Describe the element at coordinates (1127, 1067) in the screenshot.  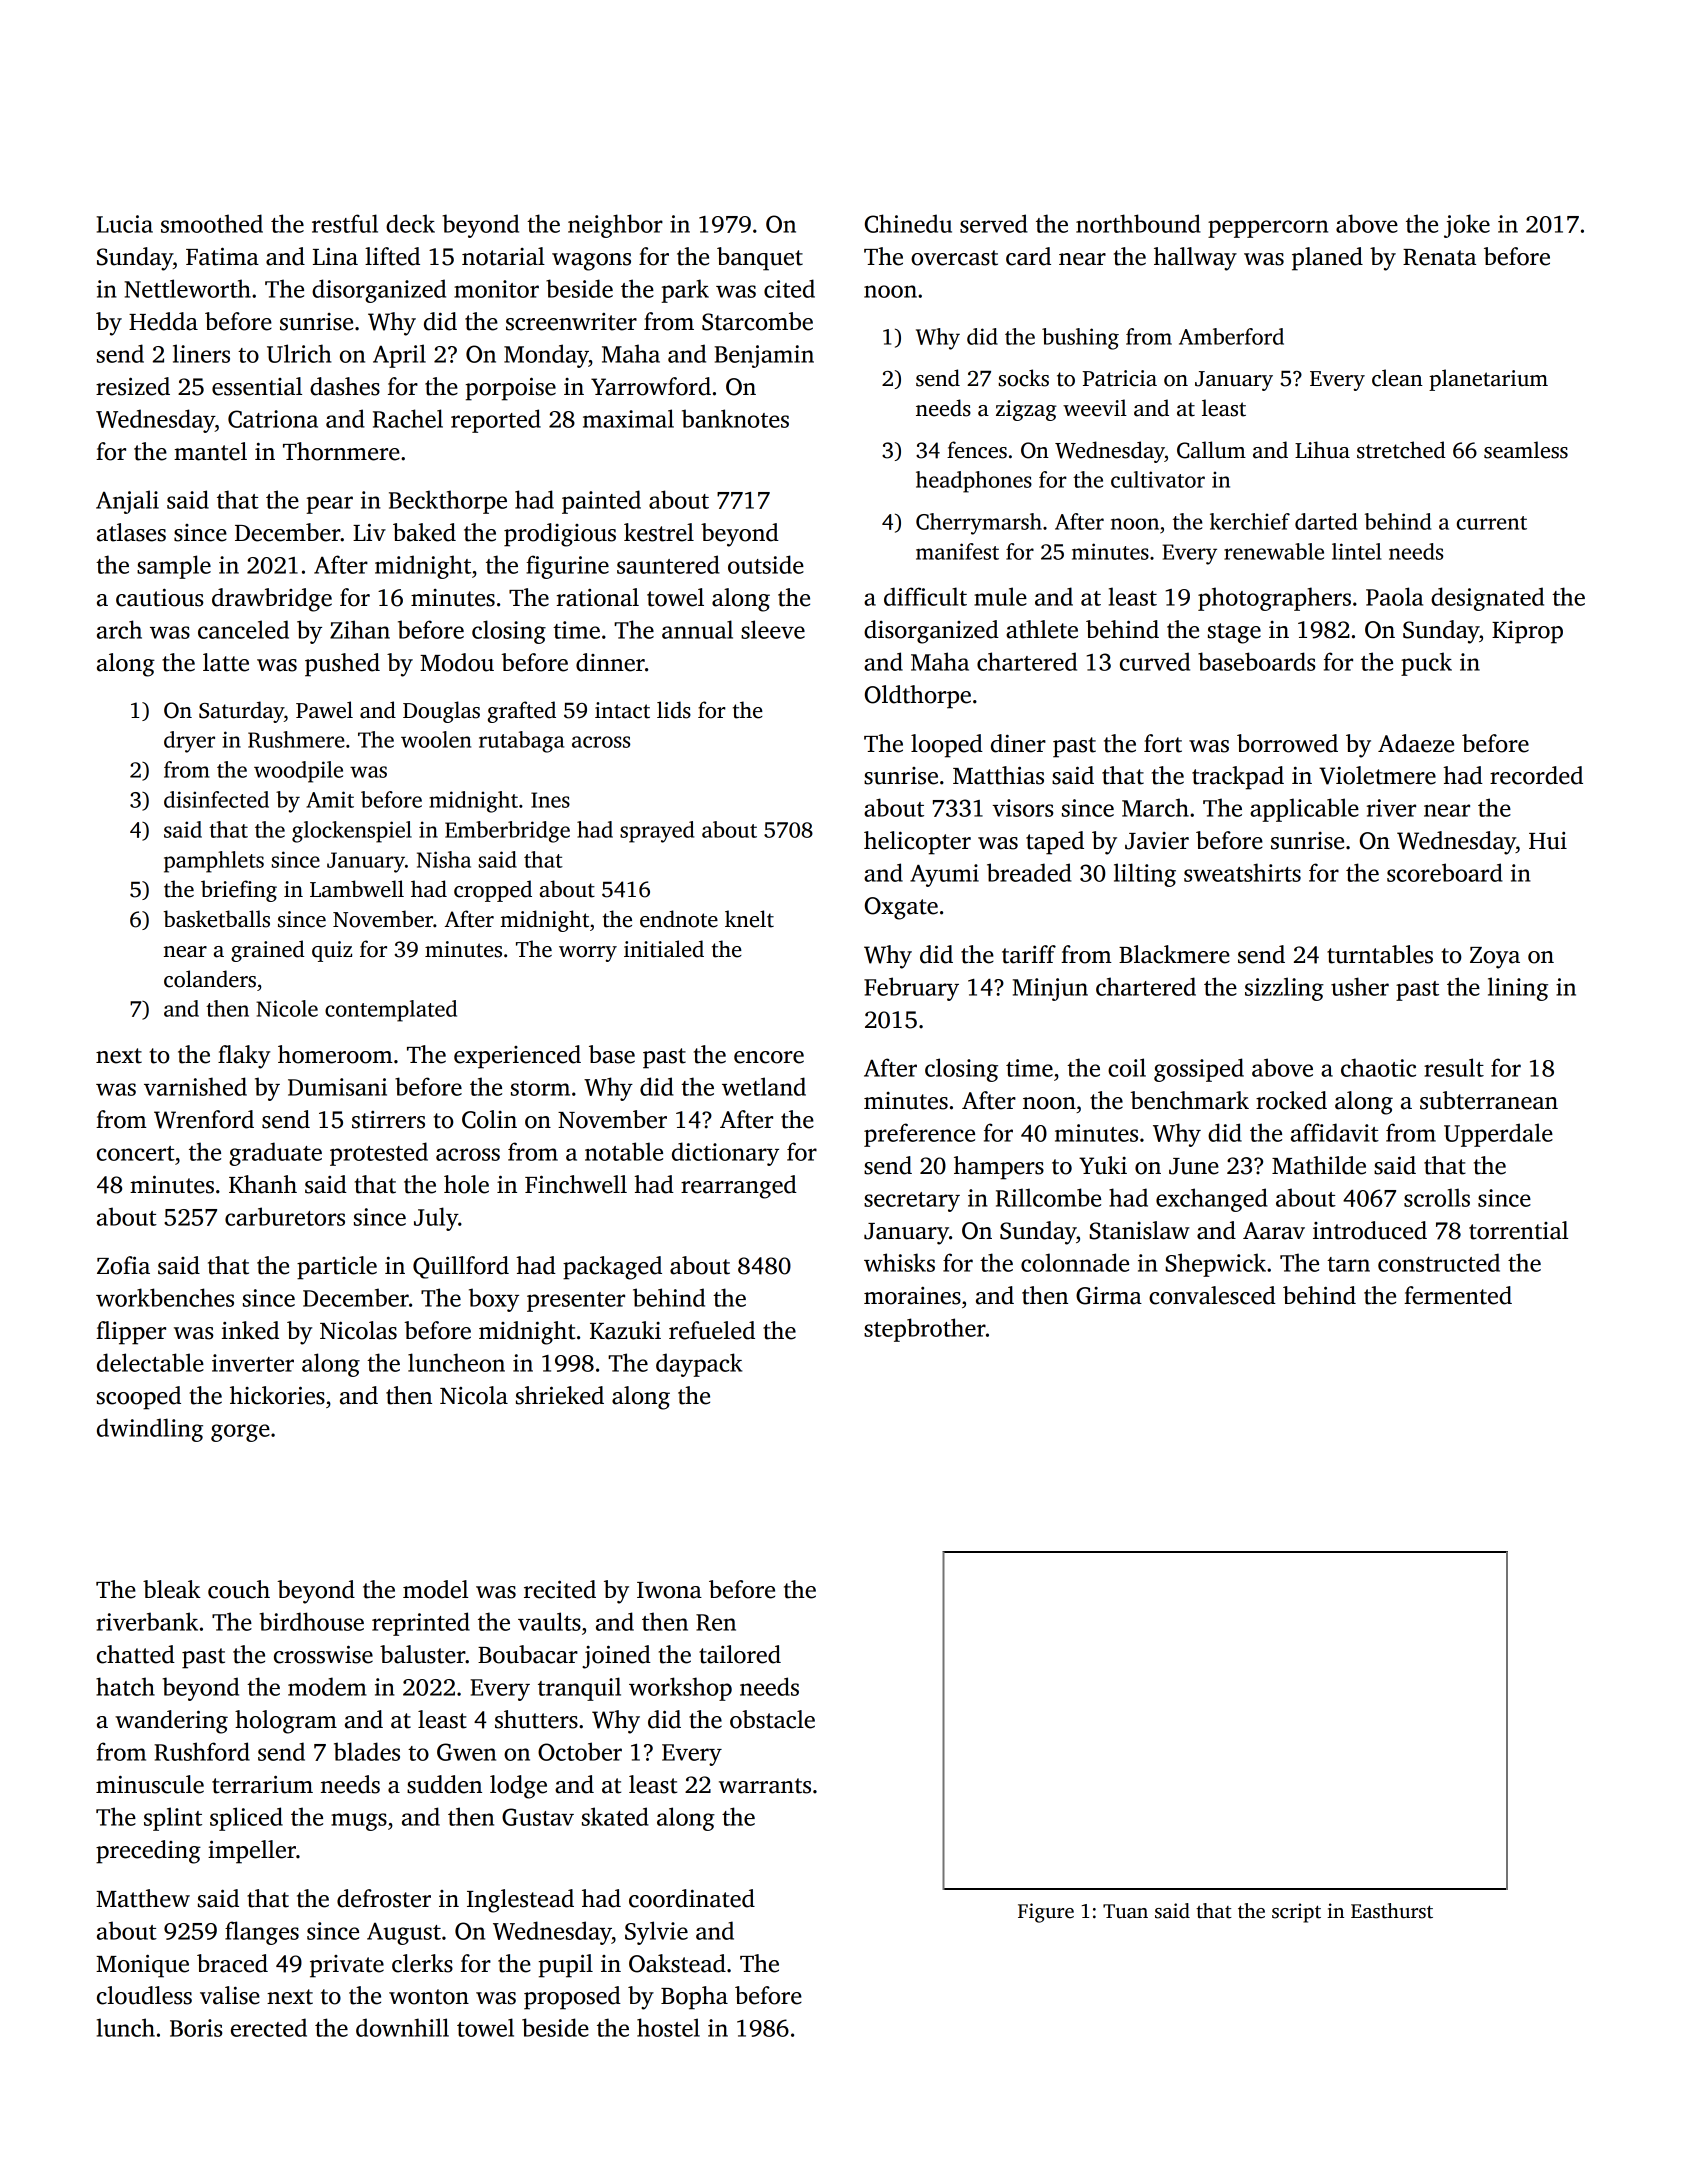
I see `coil` at that location.
